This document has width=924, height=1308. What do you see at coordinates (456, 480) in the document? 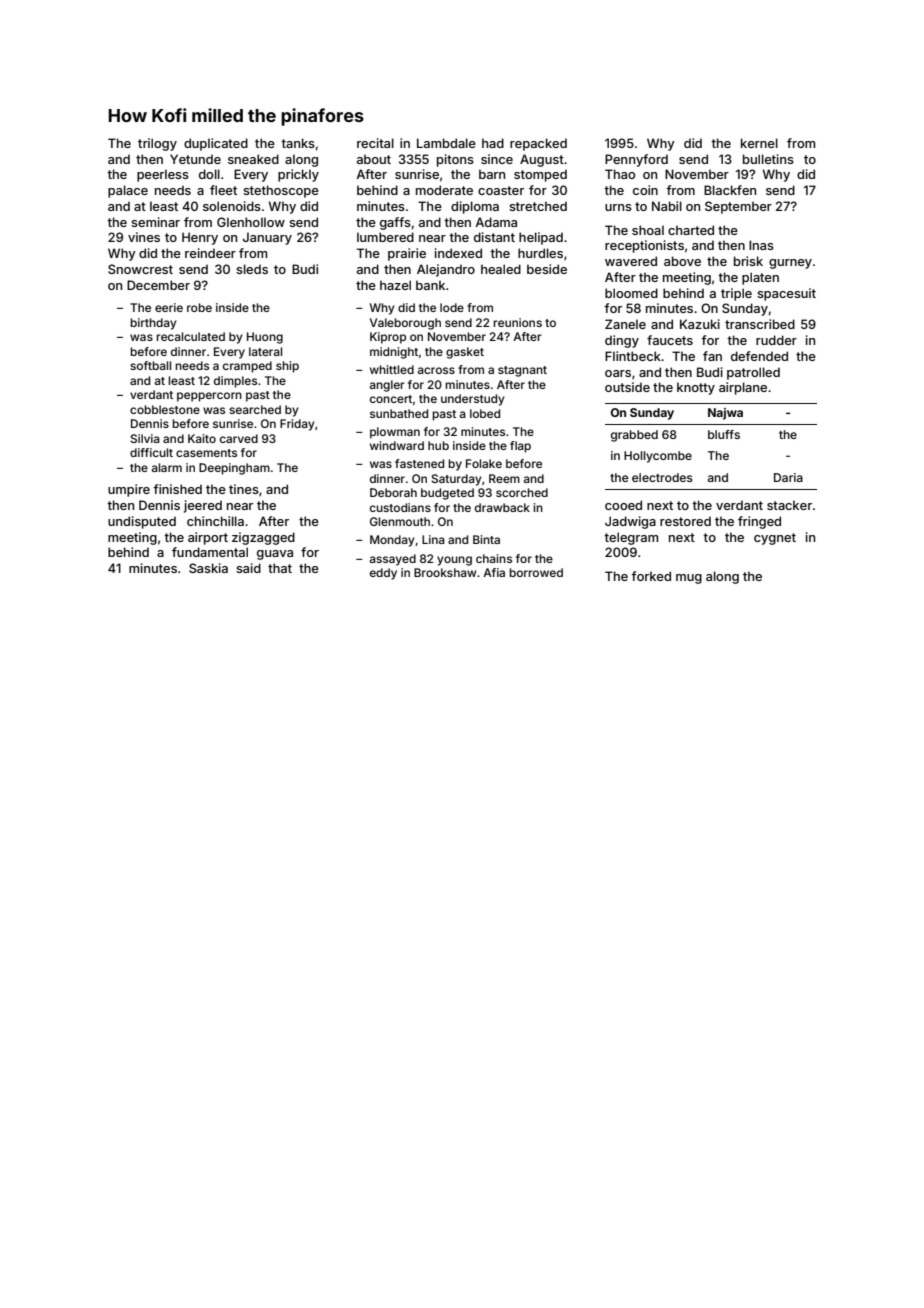
I see `Saturday` at bounding box center [456, 480].
